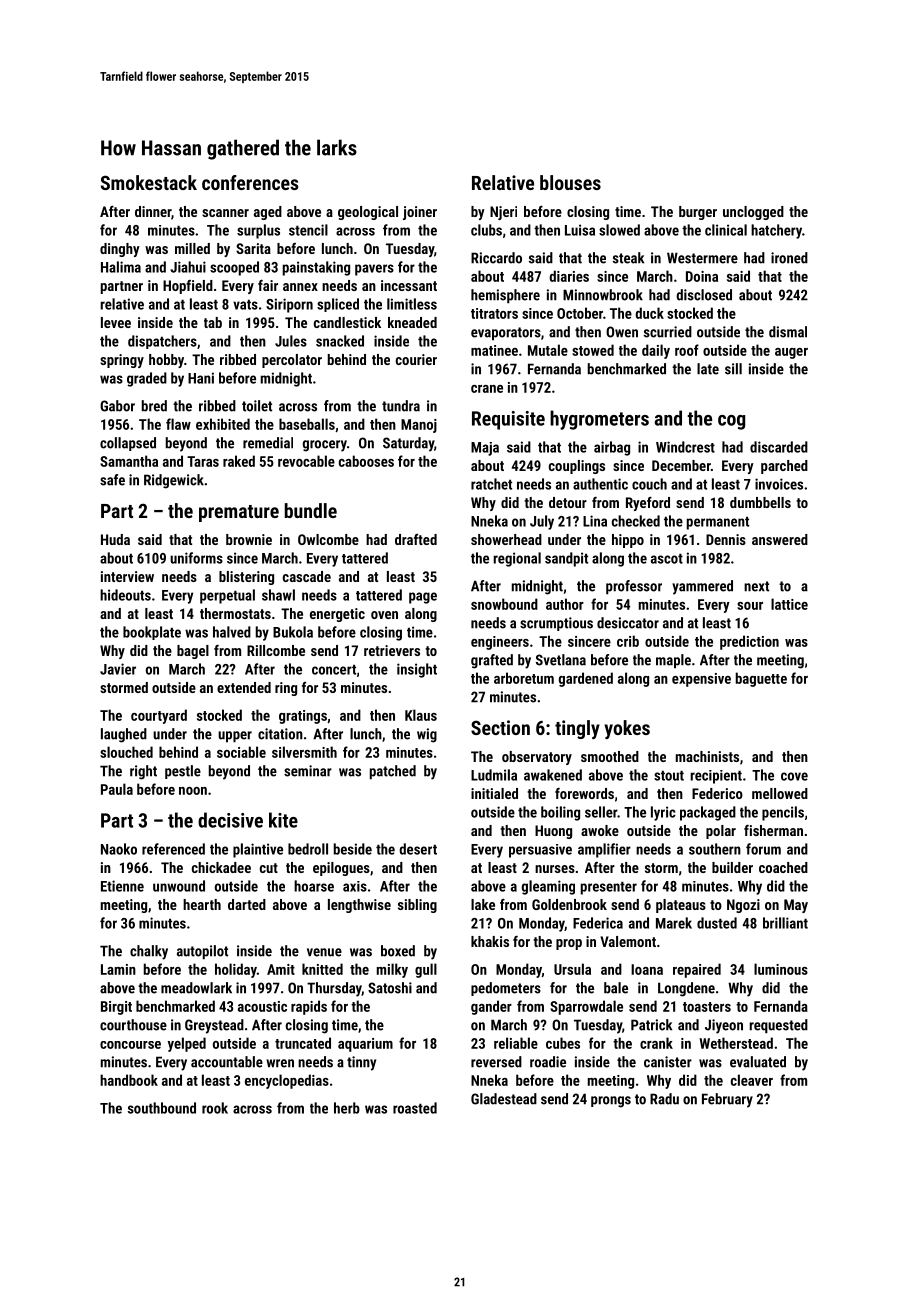 The height and width of the screenshot is (1316, 908). What do you see at coordinates (384, 615) in the screenshot?
I see `oven` at bounding box center [384, 615].
